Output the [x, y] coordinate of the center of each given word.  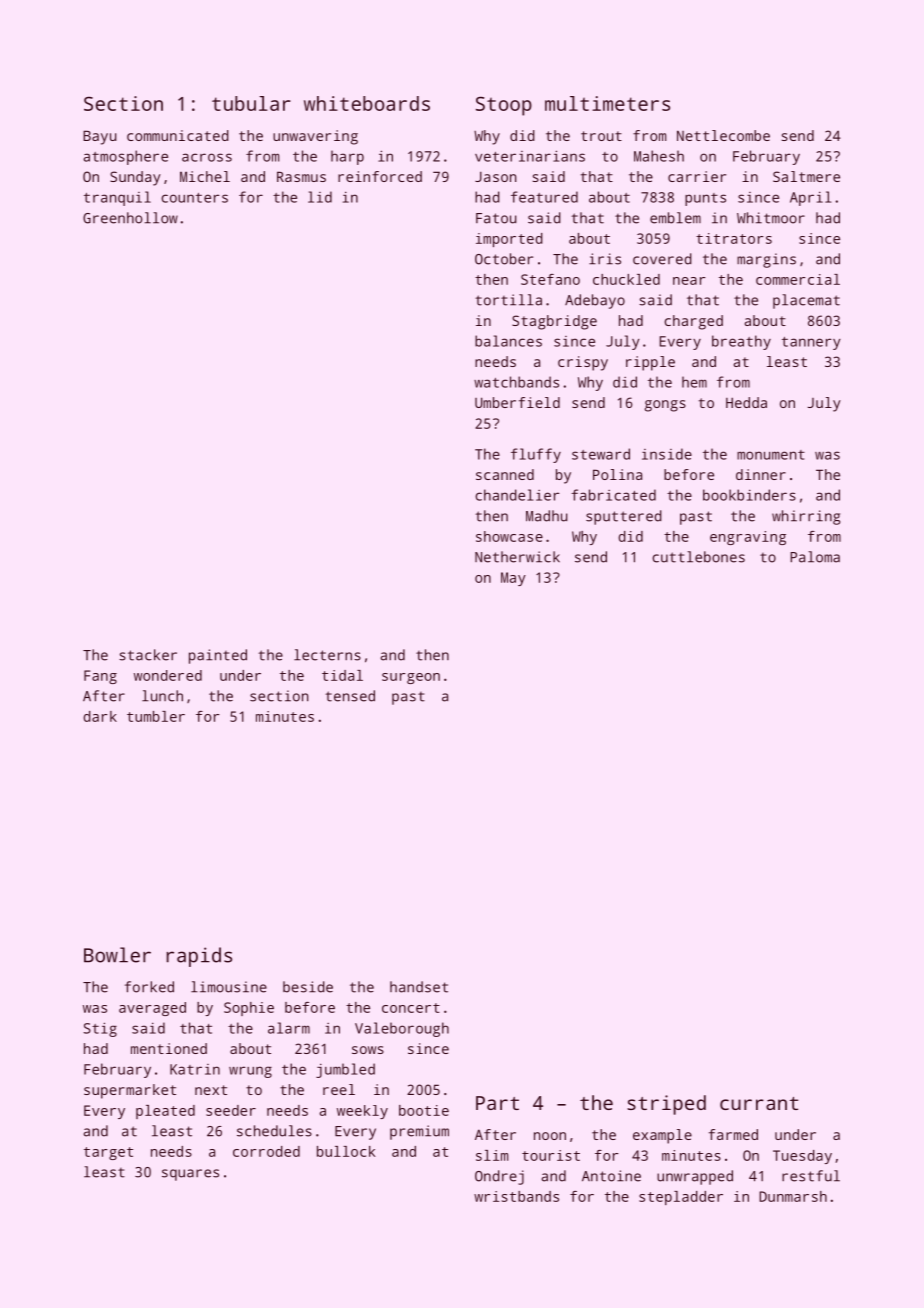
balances [508, 341]
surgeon [411, 678]
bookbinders [749, 495]
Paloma [815, 557]
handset [419, 987]
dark [100, 716]
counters [194, 198]
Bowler [117, 955]
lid [320, 197]
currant [759, 1103]
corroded [266, 1151]
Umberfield [517, 402]
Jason [496, 177]
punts [705, 199]
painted [218, 656]
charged [694, 322]
